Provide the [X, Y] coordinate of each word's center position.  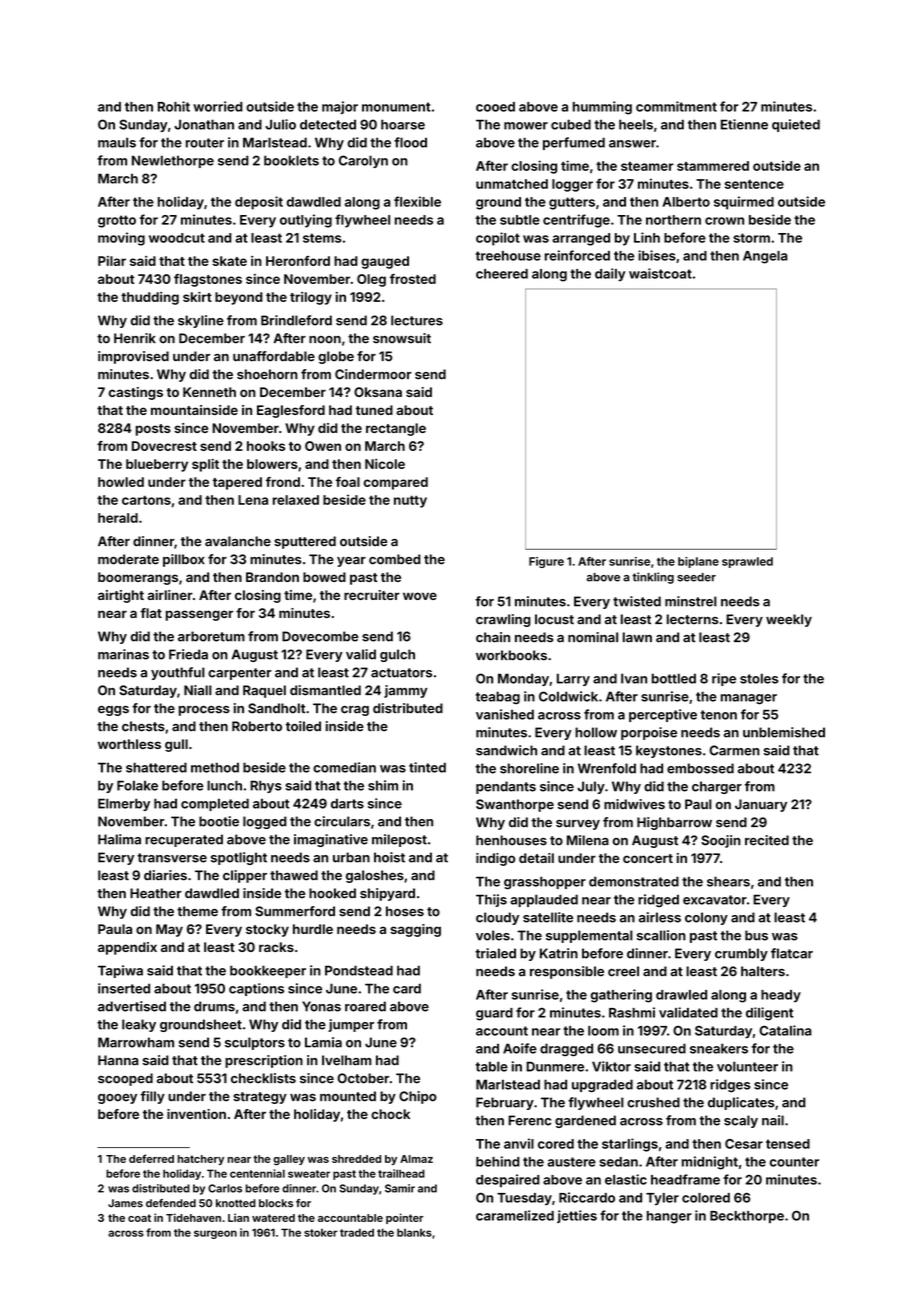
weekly [789, 620]
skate [229, 261]
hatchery [201, 1160]
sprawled [747, 562]
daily [610, 275]
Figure [546, 562]
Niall [198, 690]
